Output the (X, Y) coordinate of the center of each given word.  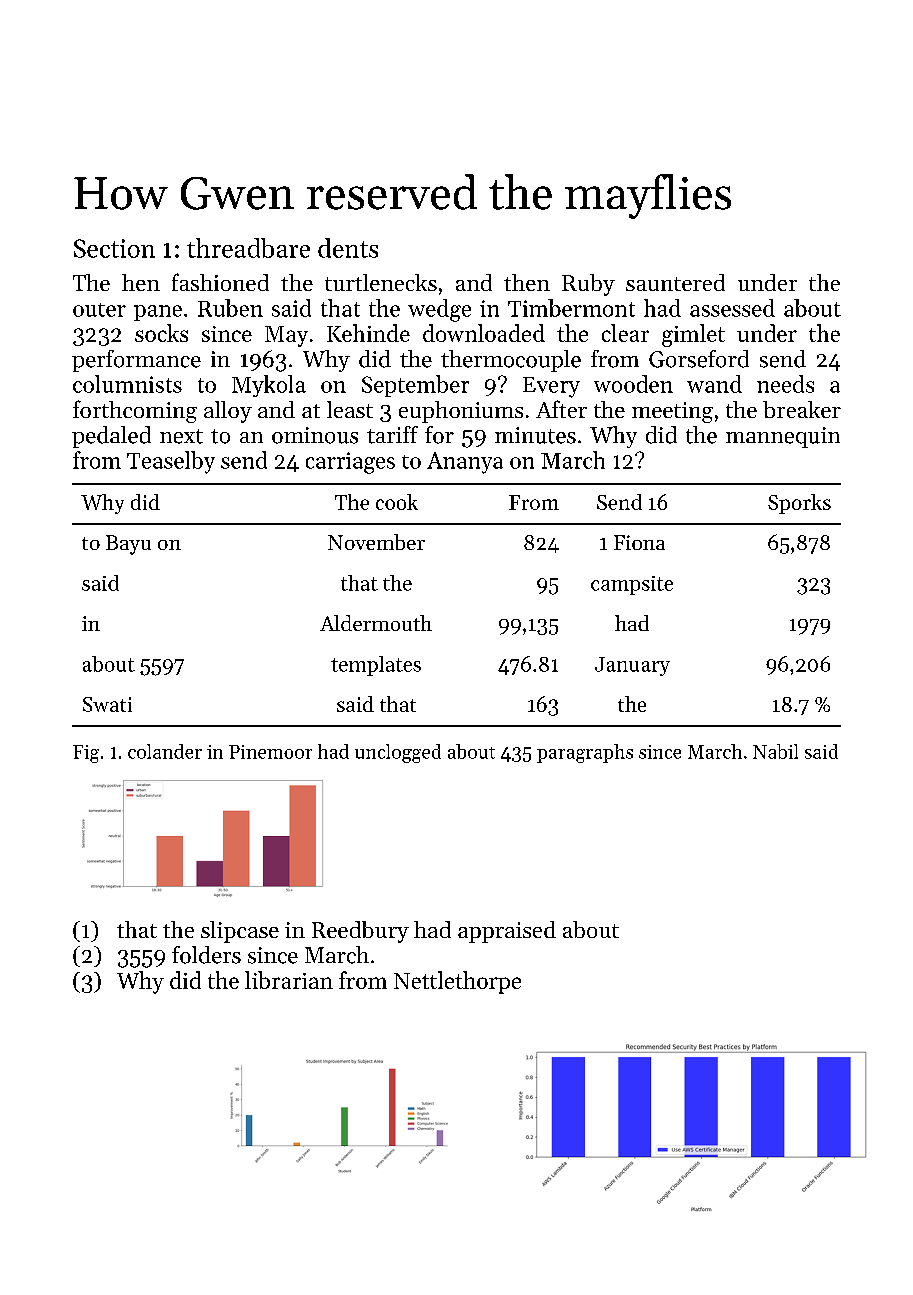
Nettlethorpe (457, 982)
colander (165, 751)
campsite (632, 585)
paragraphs (585, 753)
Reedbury (360, 932)
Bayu (128, 545)
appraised (507, 932)
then (527, 282)
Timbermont (571, 308)
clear (625, 333)
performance (136, 361)
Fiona (639, 542)
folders (206, 955)
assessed (732, 308)
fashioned (220, 282)
